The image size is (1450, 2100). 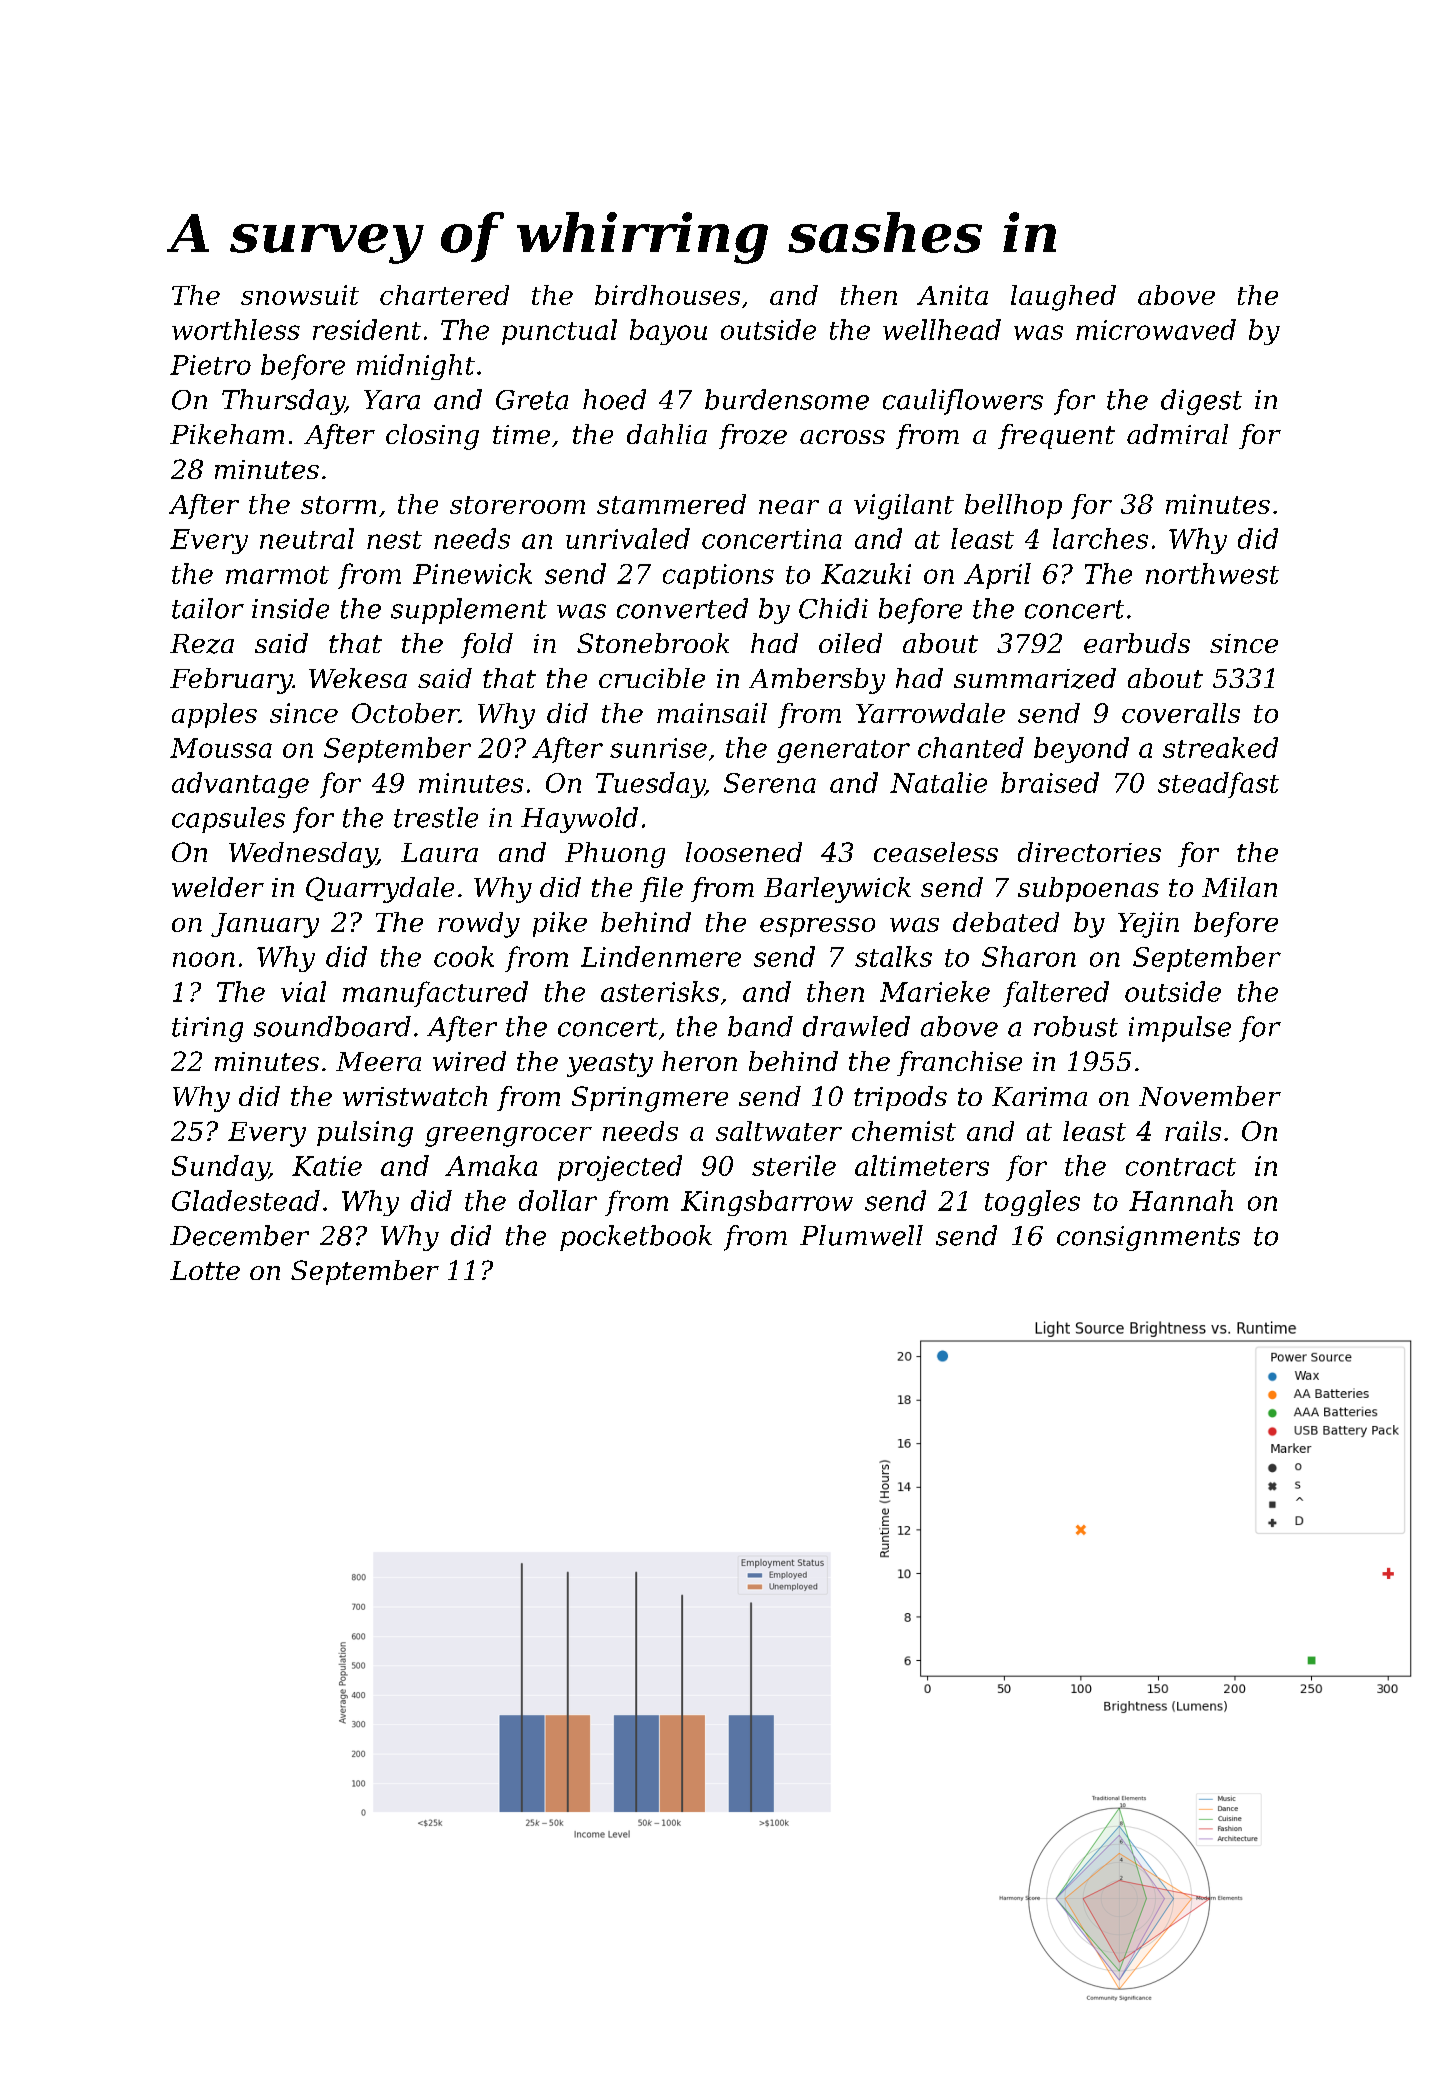 I want to click on sterile, so click(x=794, y=1165).
